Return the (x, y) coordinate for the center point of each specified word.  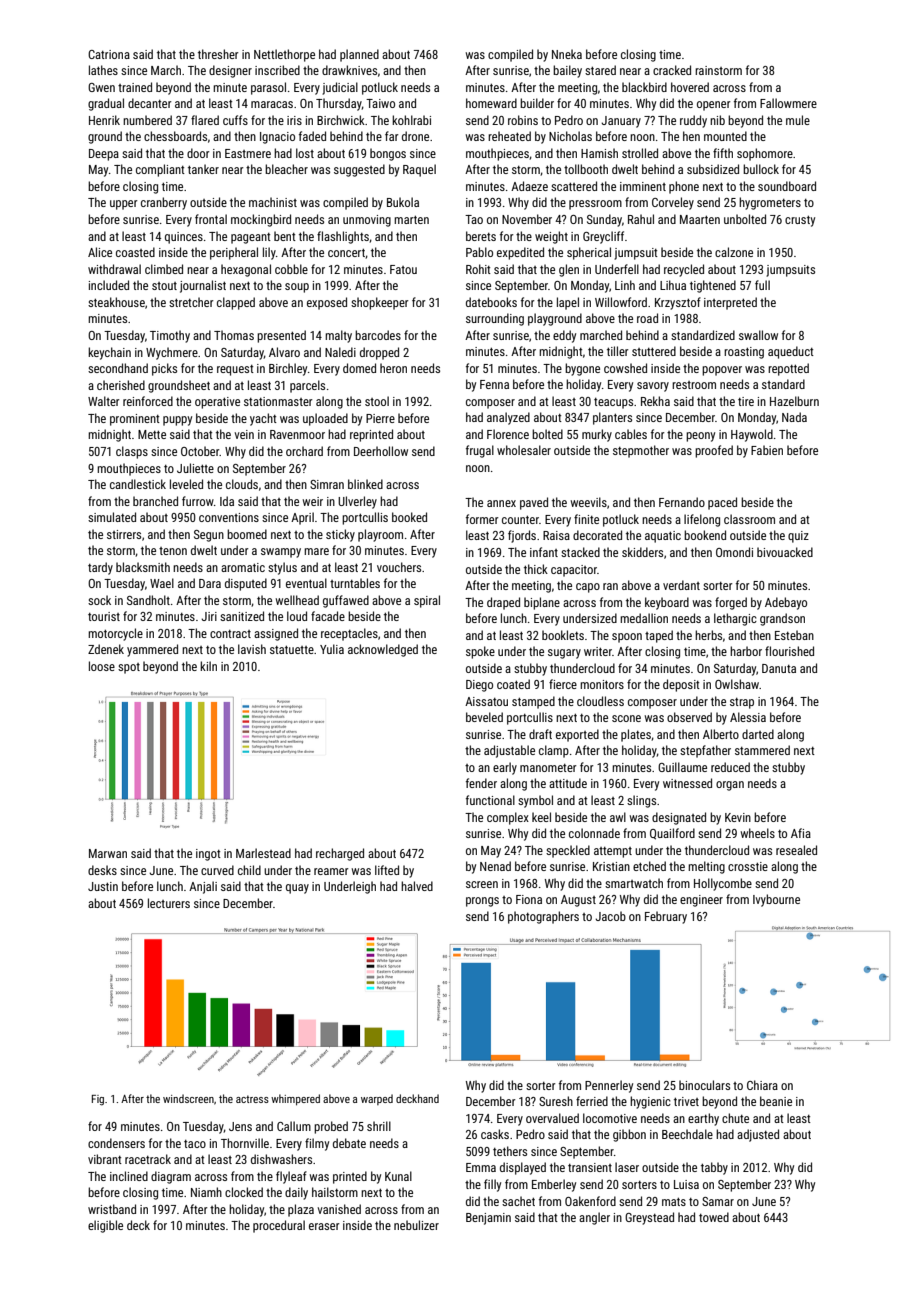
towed (714, 1217)
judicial (340, 88)
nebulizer (416, 1225)
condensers (116, 1143)
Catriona (109, 54)
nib (717, 120)
